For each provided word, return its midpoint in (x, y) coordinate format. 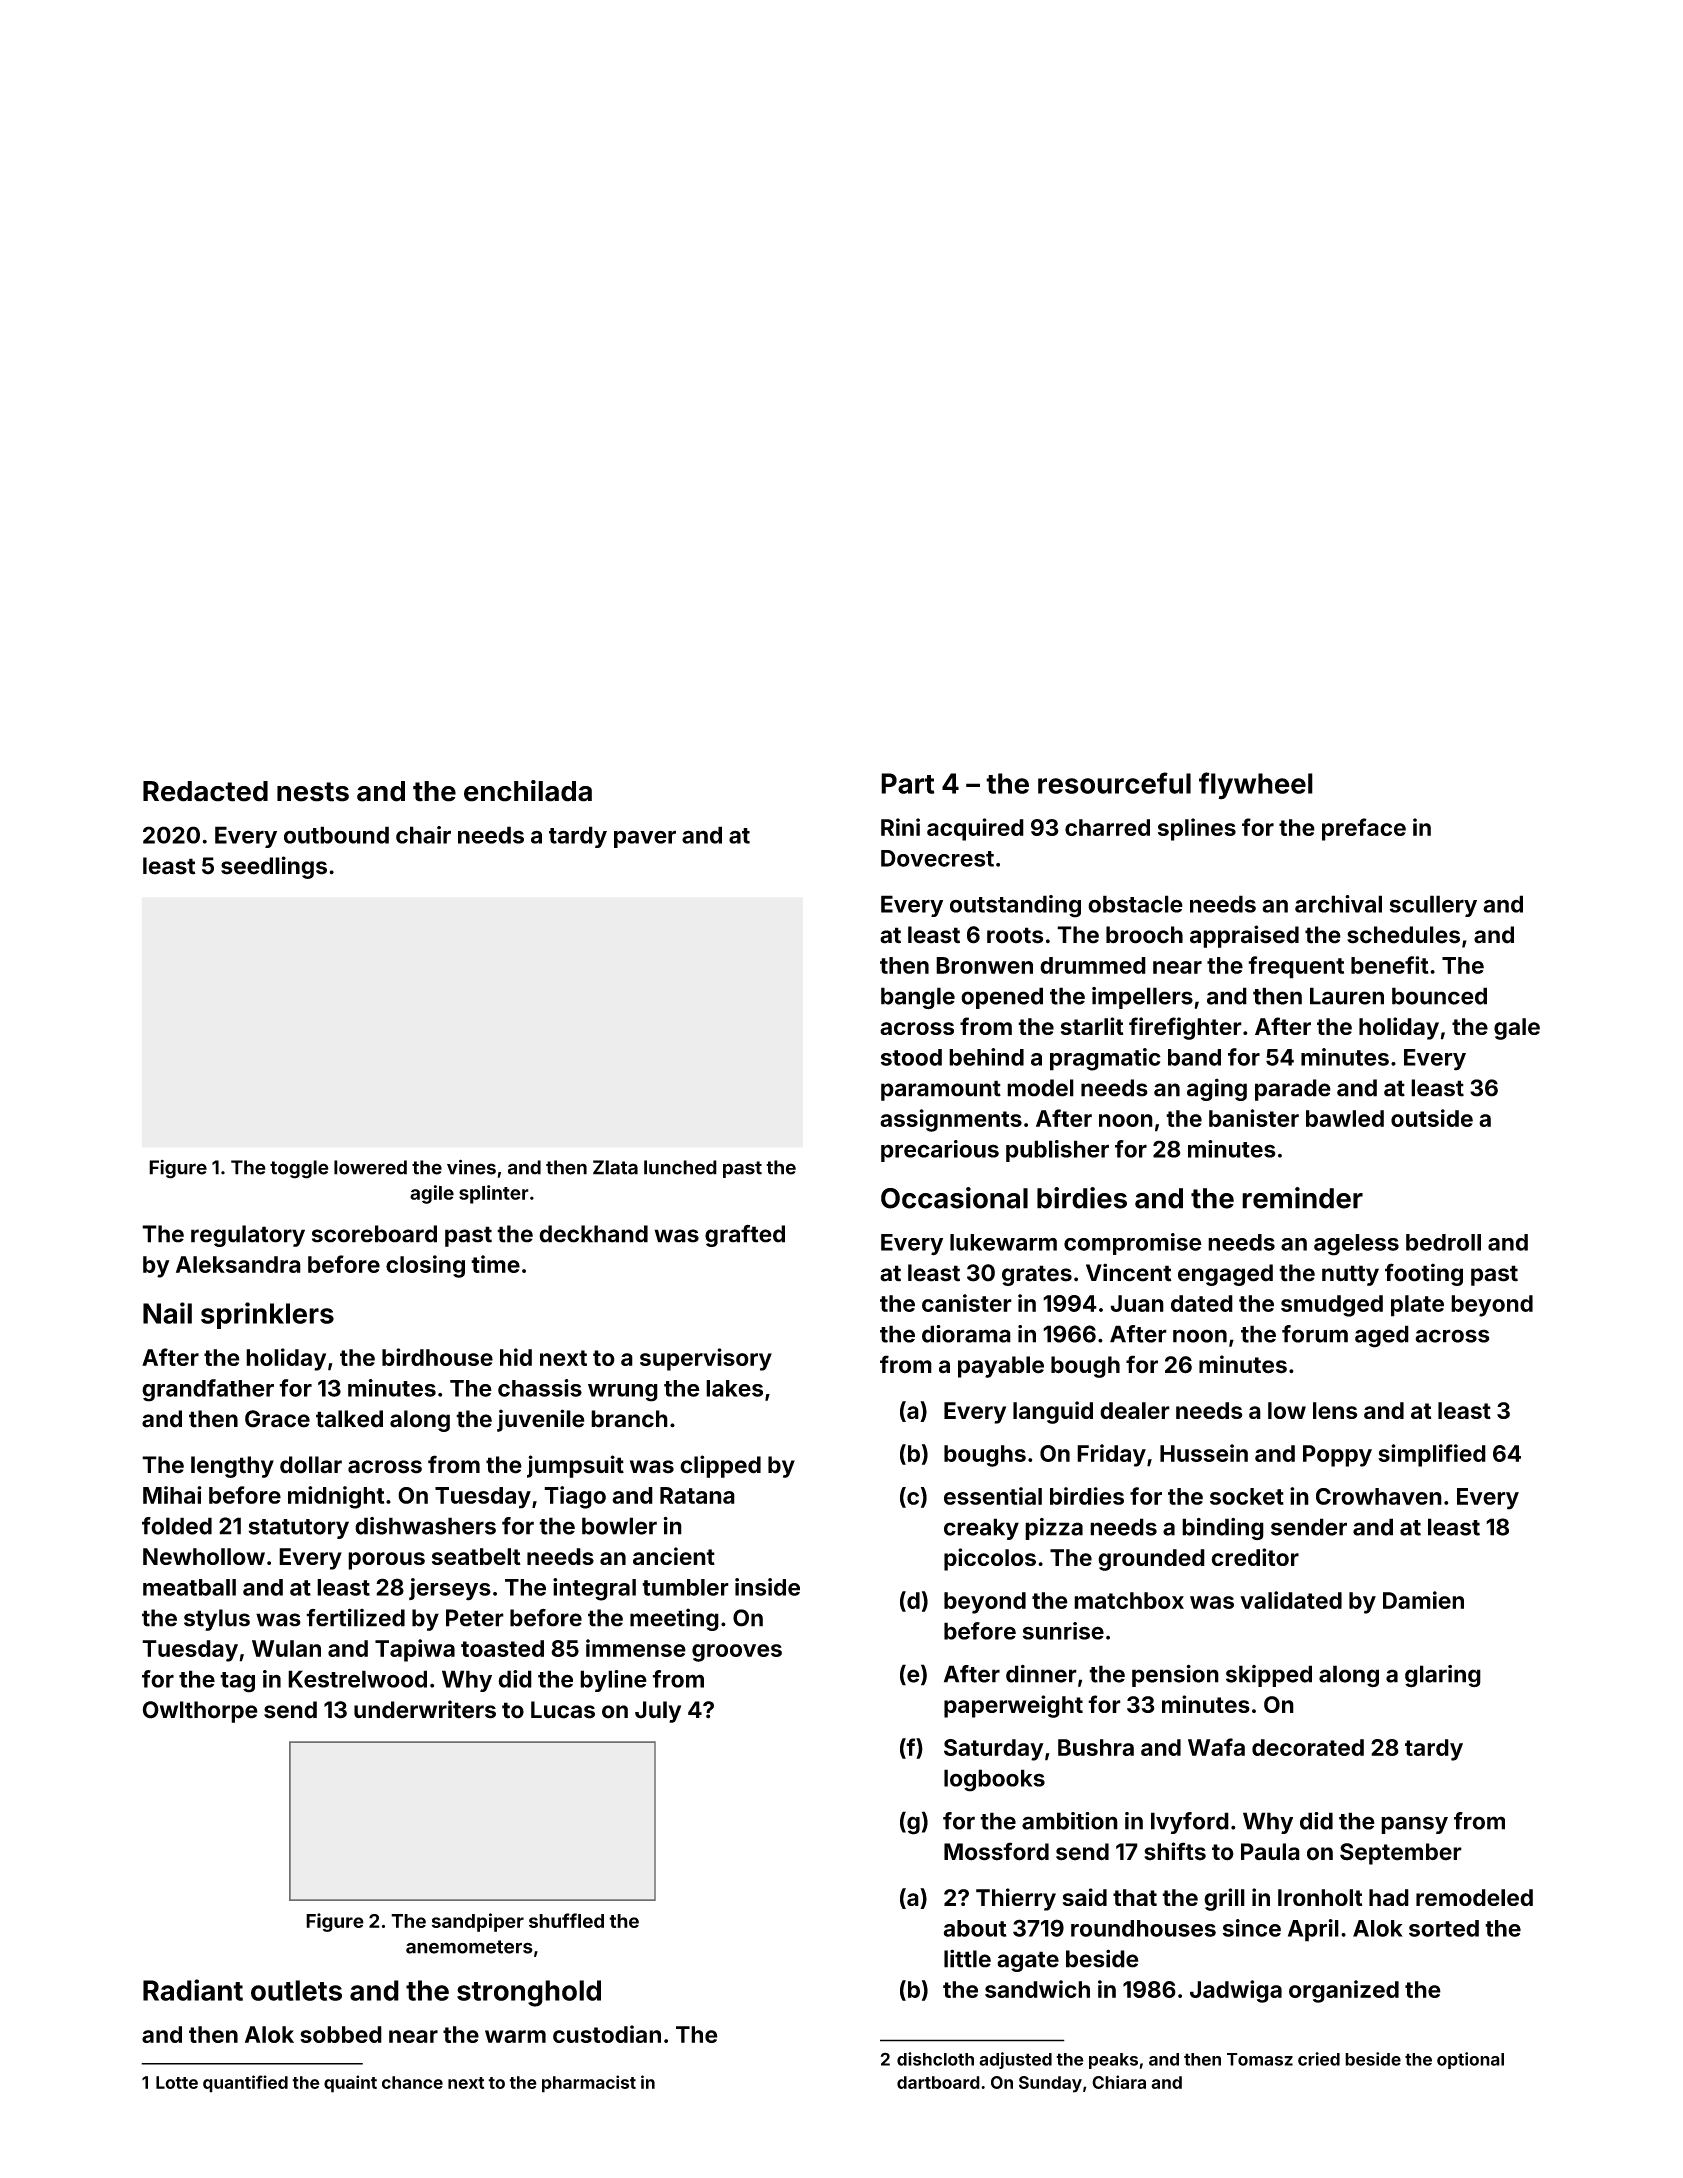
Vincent (1129, 1272)
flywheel (1256, 786)
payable (1001, 1367)
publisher (1057, 1151)
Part (907, 783)
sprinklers (267, 1315)
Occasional (954, 1198)
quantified (245, 2084)
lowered (370, 1167)
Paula (1270, 1852)
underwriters (425, 1709)
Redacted (205, 791)
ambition (1070, 1821)
